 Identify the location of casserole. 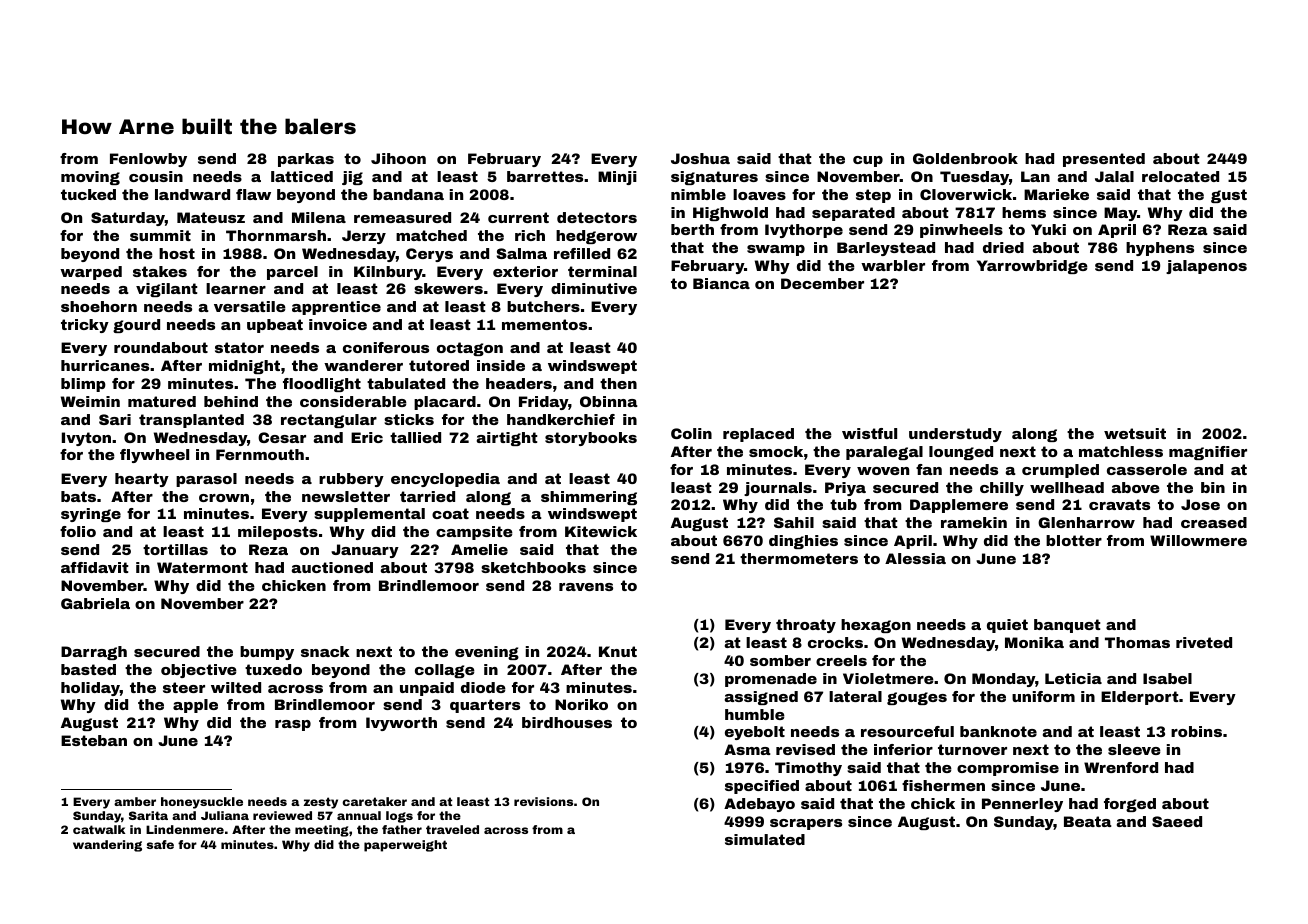
(1147, 469).
